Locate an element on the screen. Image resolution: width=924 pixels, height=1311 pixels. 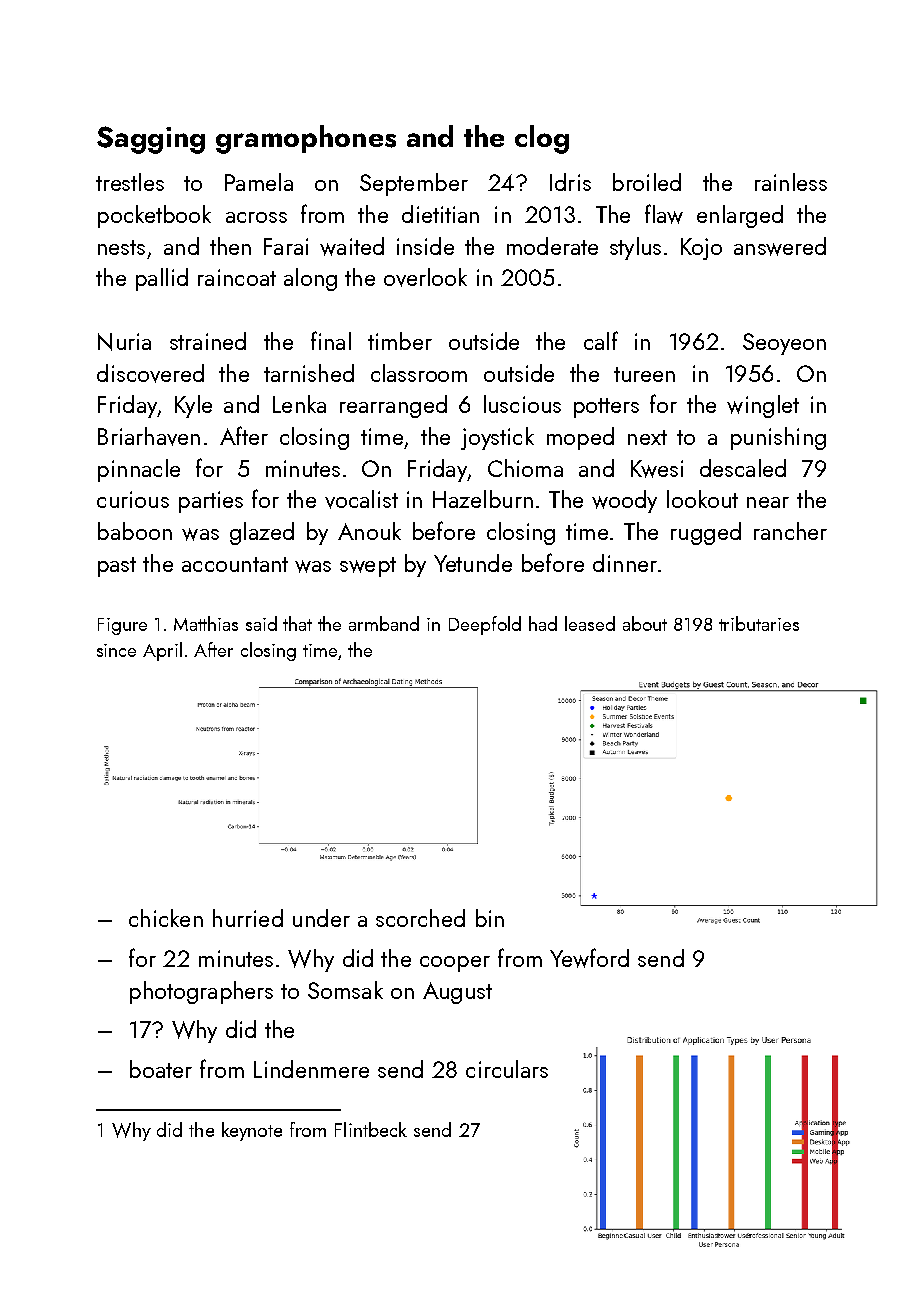
Matthias is located at coordinates (206, 623).
